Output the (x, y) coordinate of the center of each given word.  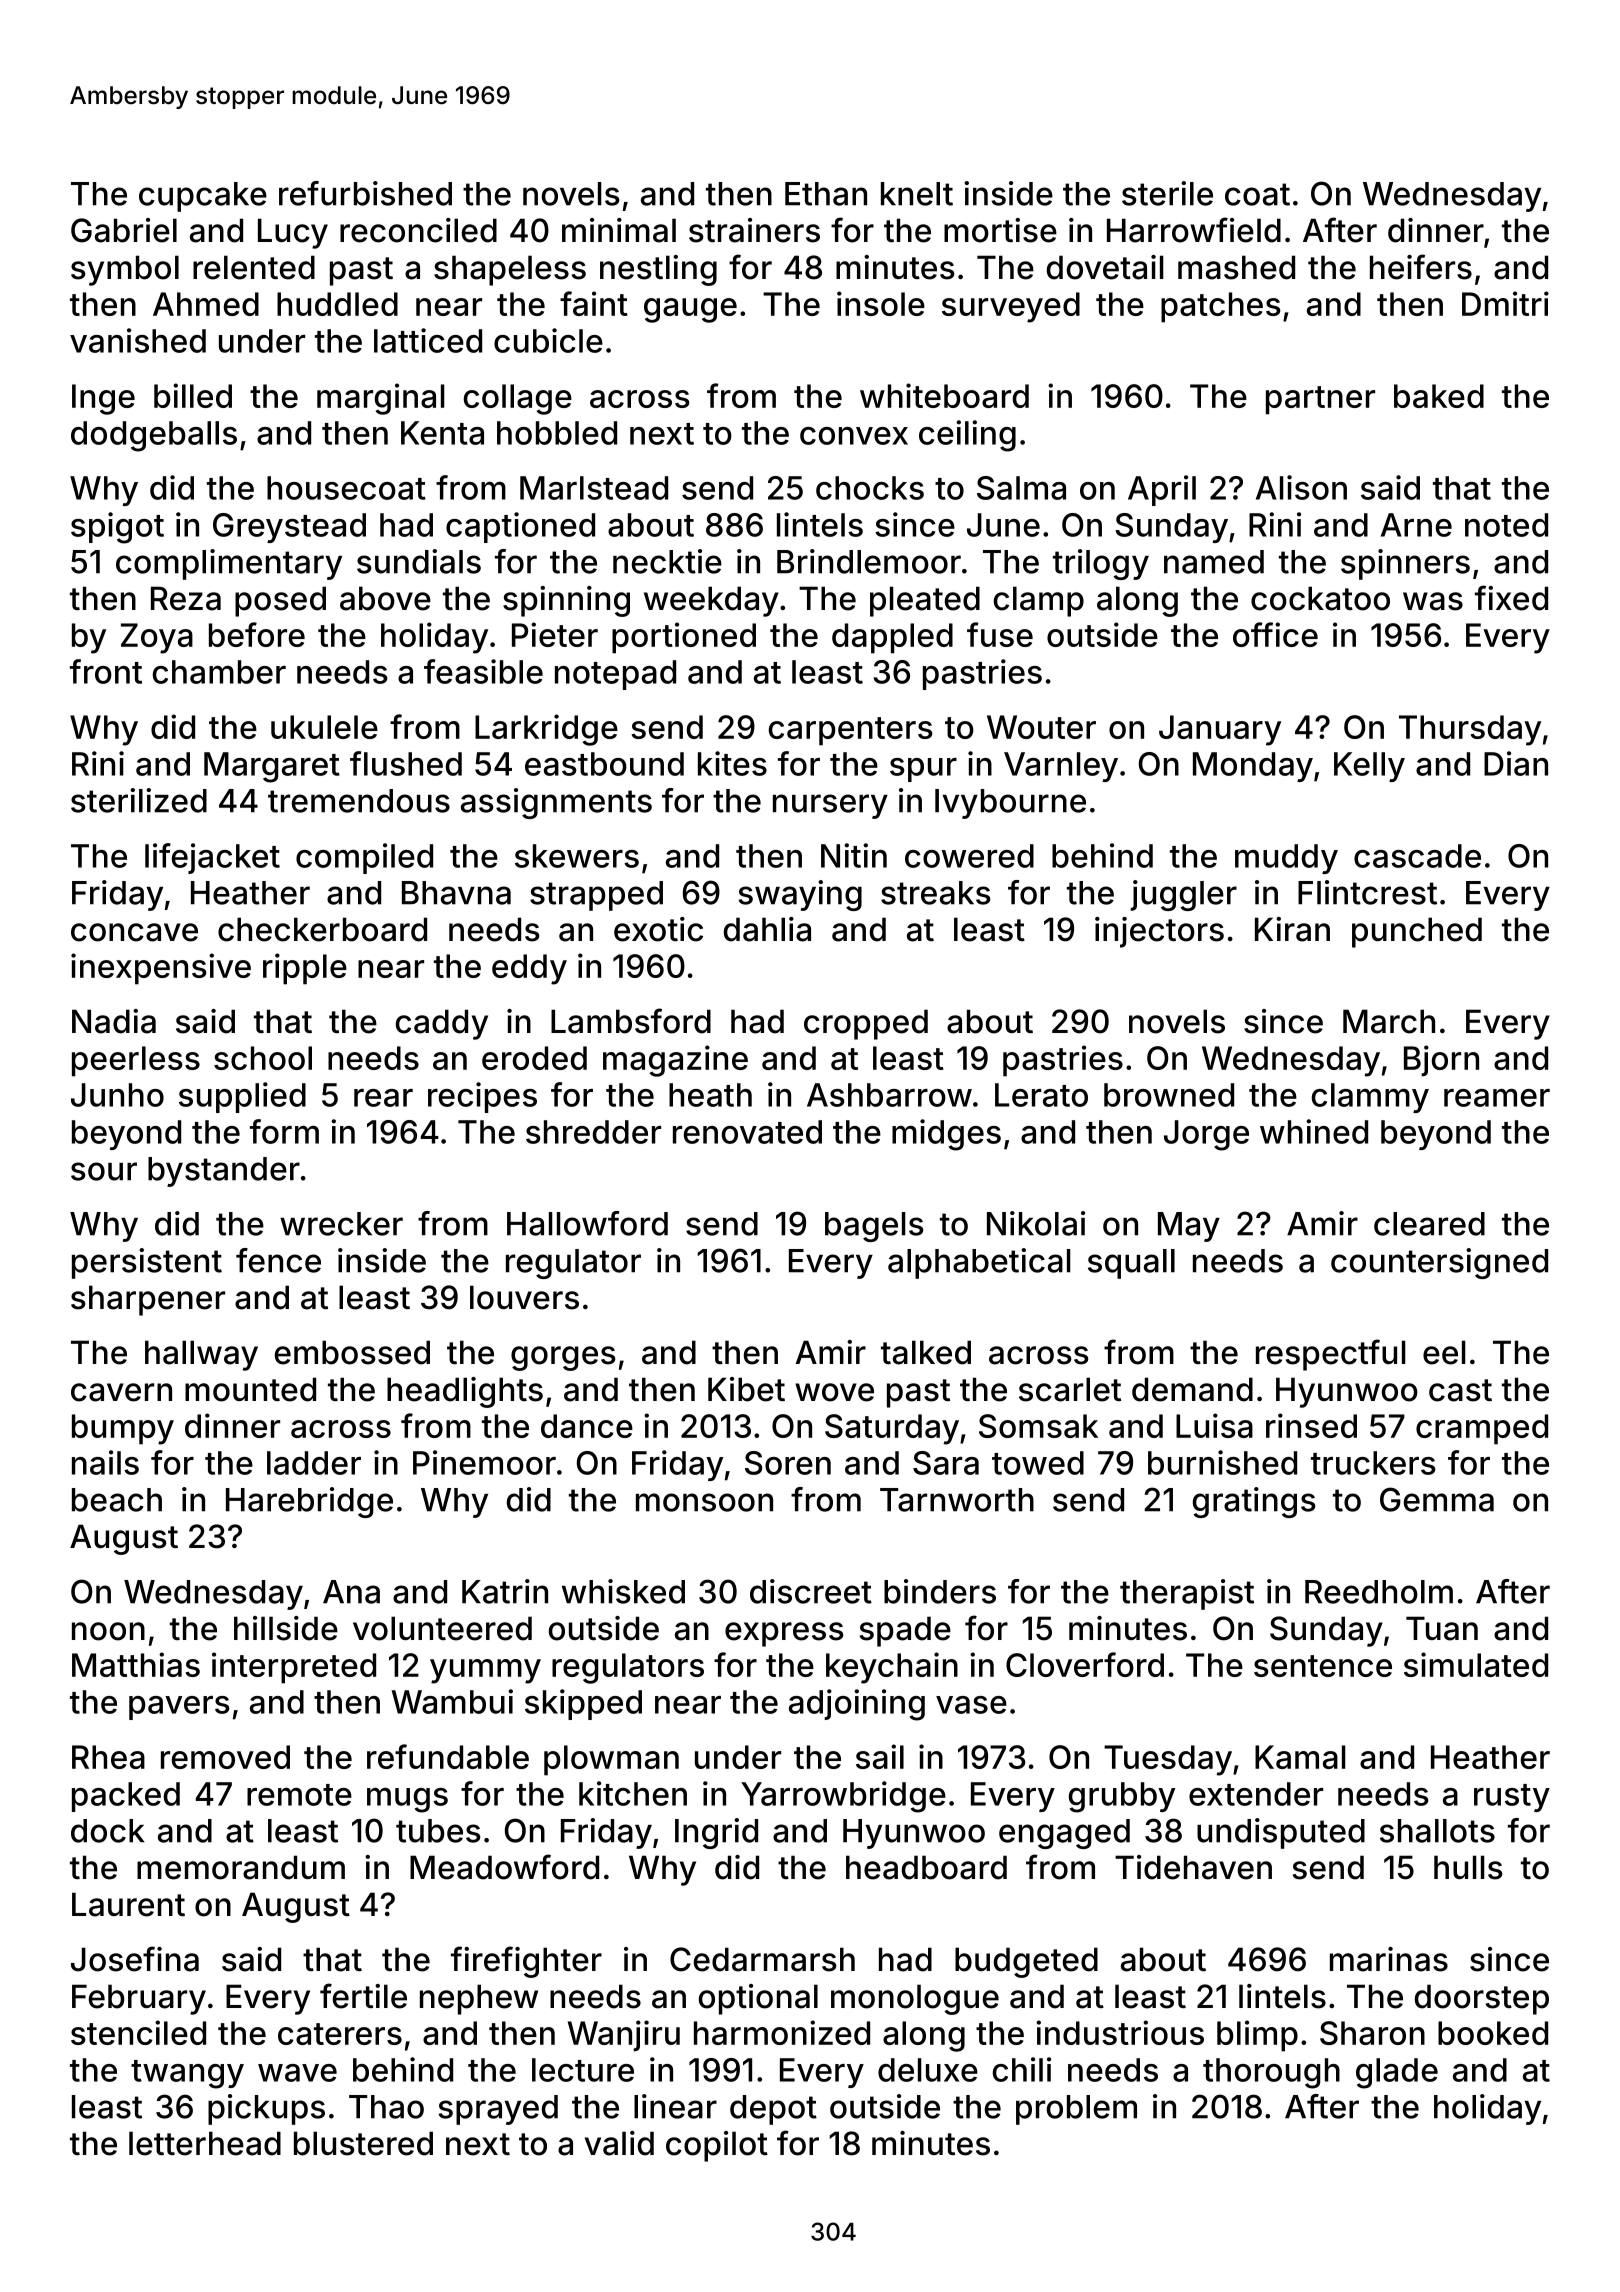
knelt (917, 194)
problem (1076, 2110)
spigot (117, 528)
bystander (224, 1172)
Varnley (1061, 767)
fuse (1000, 634)
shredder (593, 1132)
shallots (1437, 1831)
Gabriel (124, 230)
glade (1397, 2073)
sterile (1167, 193)
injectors (1159, 932)
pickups (266, 2109)
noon (108, 1631)
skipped (583, 1704)
